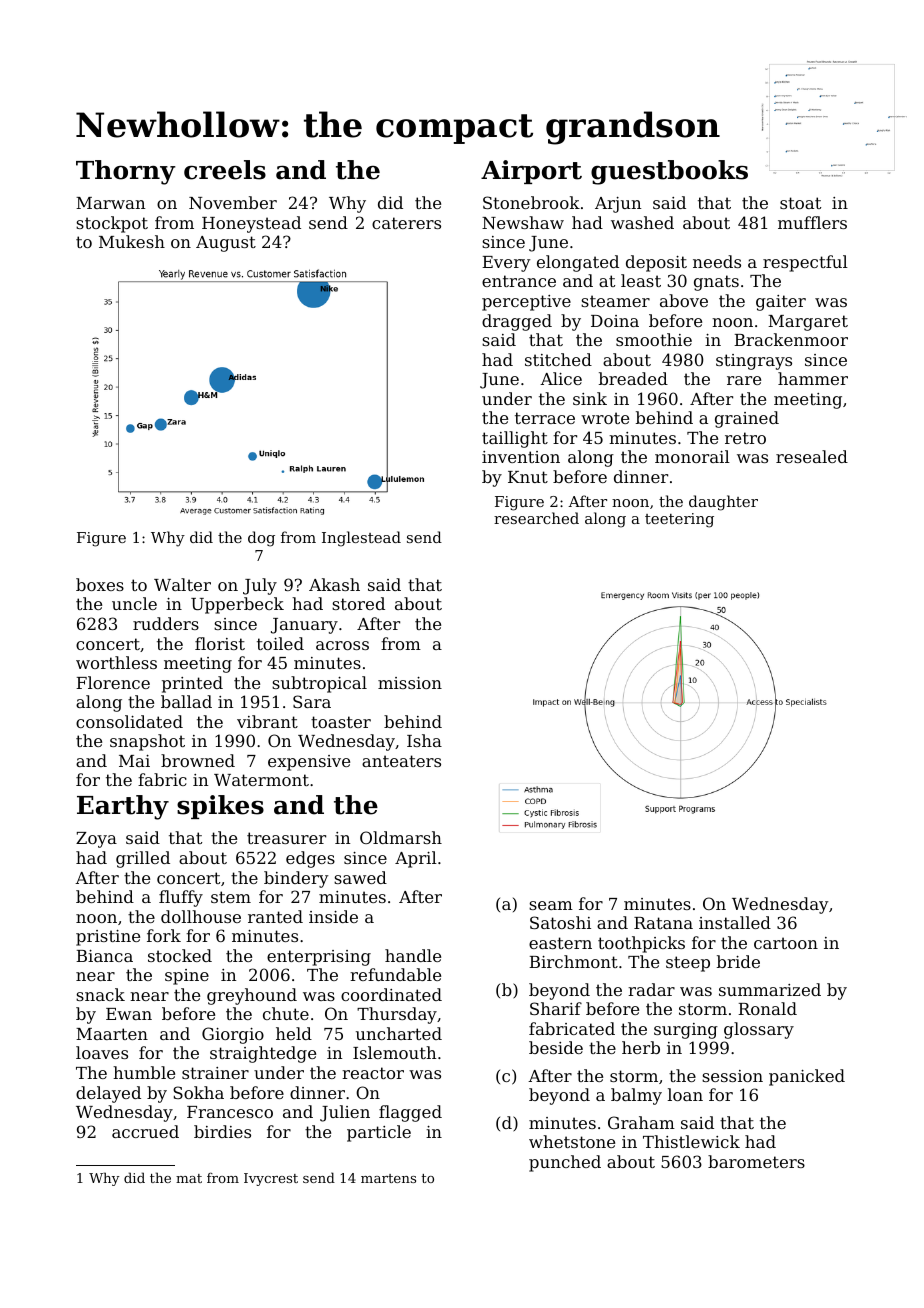 This screenshot has height=1308, width=924. Describe the element at coordinates (536, 518) in the screenshot. I see `researched` at that location.
